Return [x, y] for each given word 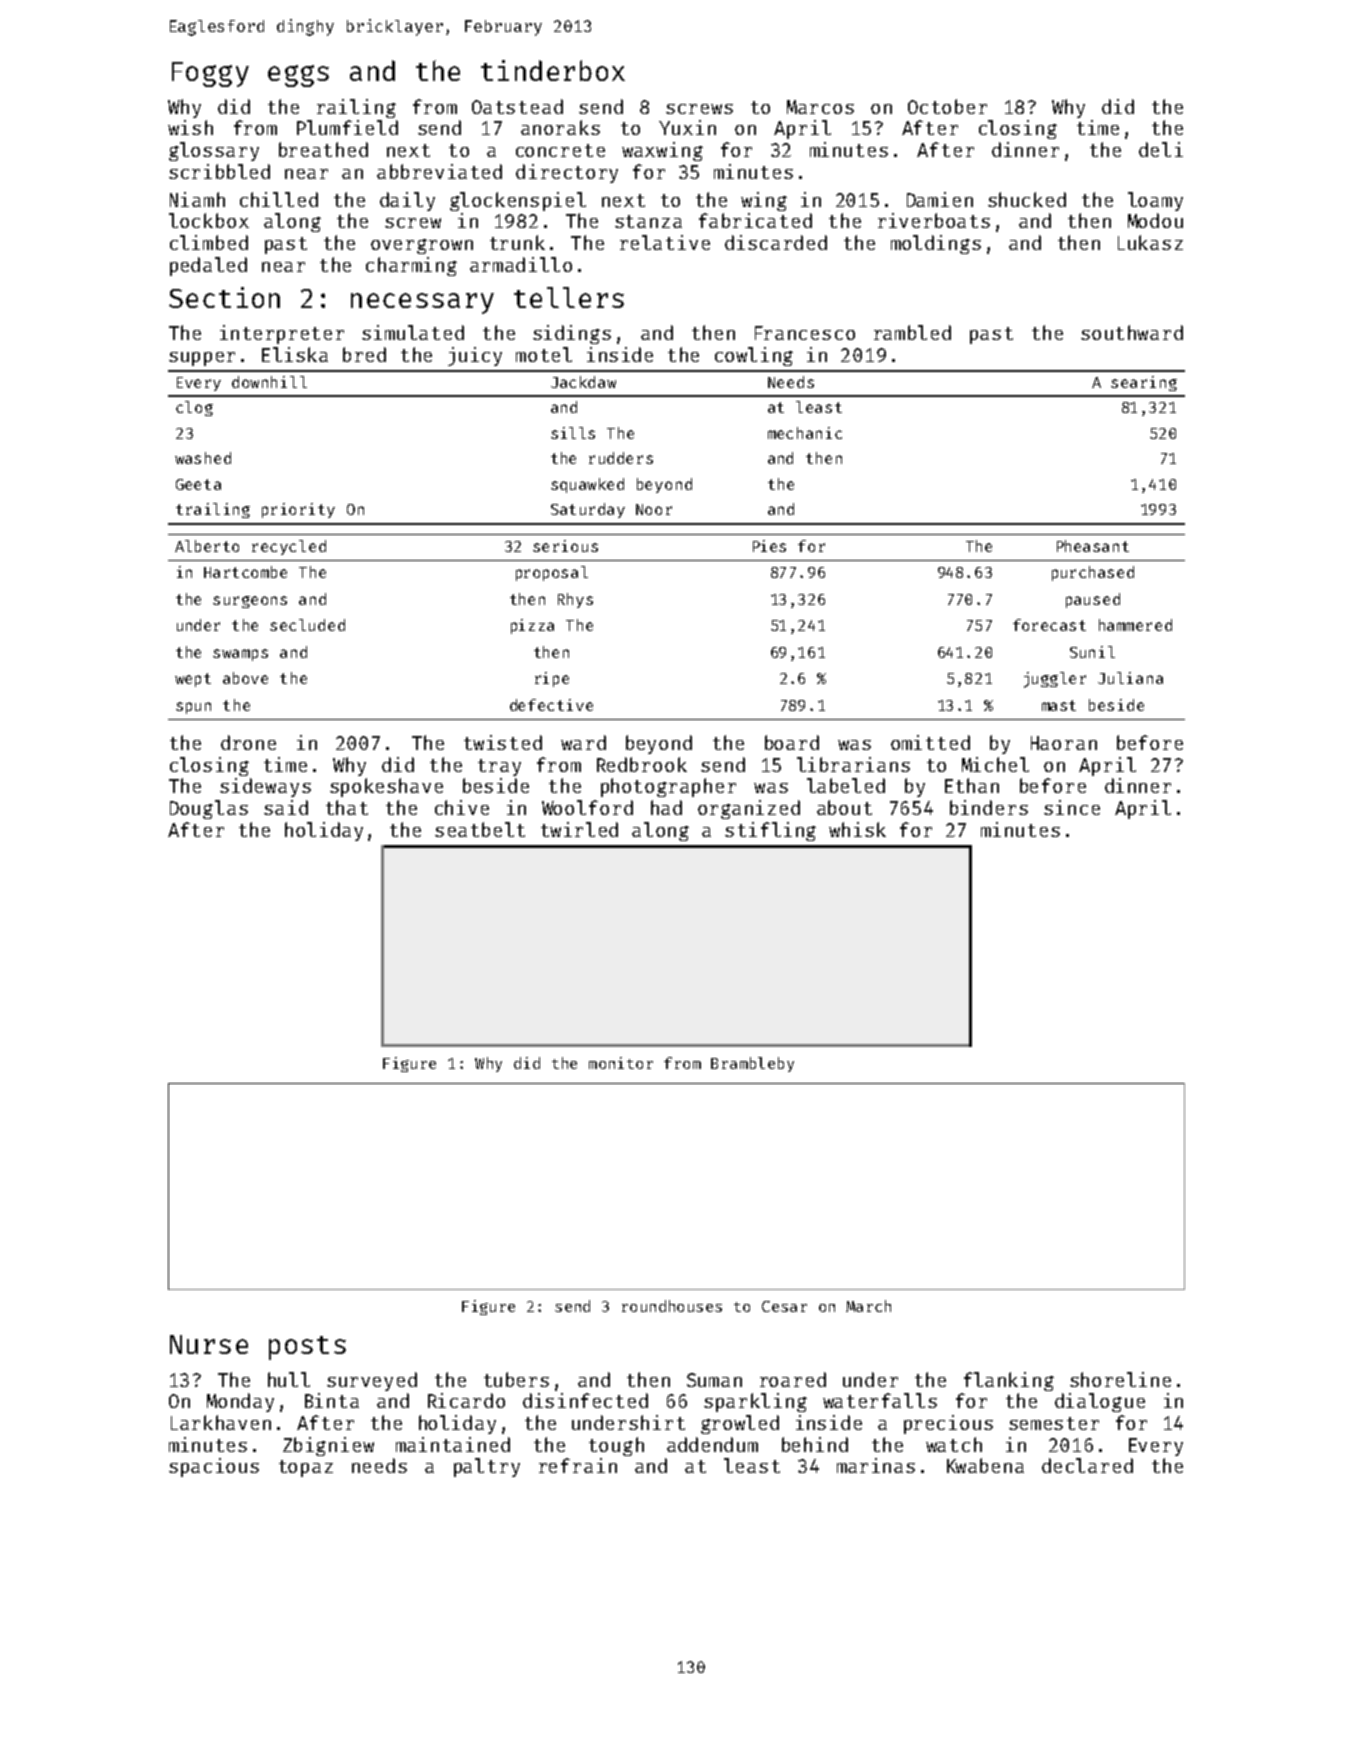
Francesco [805, 333]
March [868, 1306]
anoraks [560, 127]
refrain [578, 1465]
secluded [307, 625]
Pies [769, 546]
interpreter [282, 334]
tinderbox [553, 70]
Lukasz [1150, 242]
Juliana [1130, 678]
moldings [936, 244]
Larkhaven [221, 1422]
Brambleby [752, 1064]
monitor [621, 1063]
